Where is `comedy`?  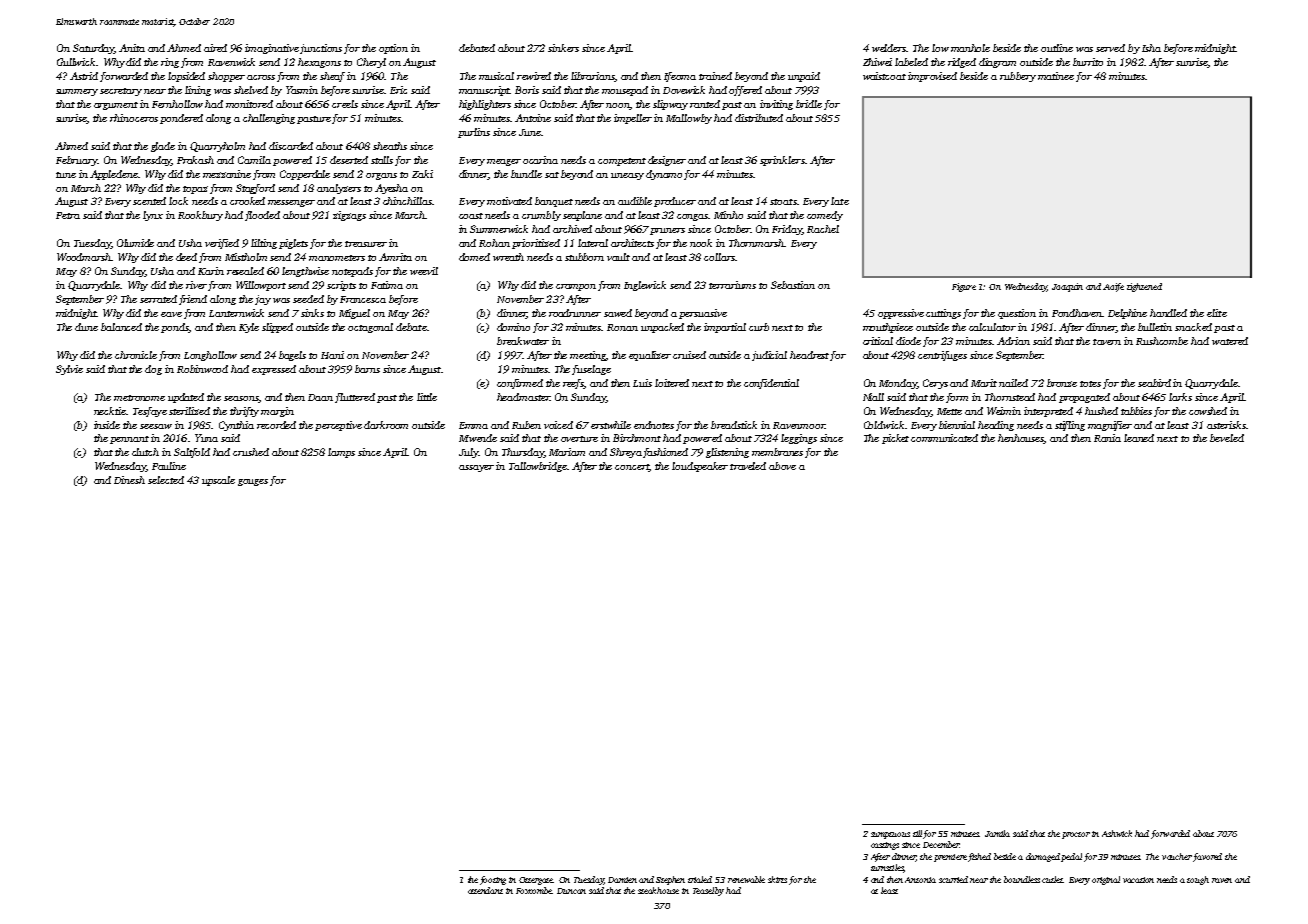 comedy is located at coordinates (825, 216).
